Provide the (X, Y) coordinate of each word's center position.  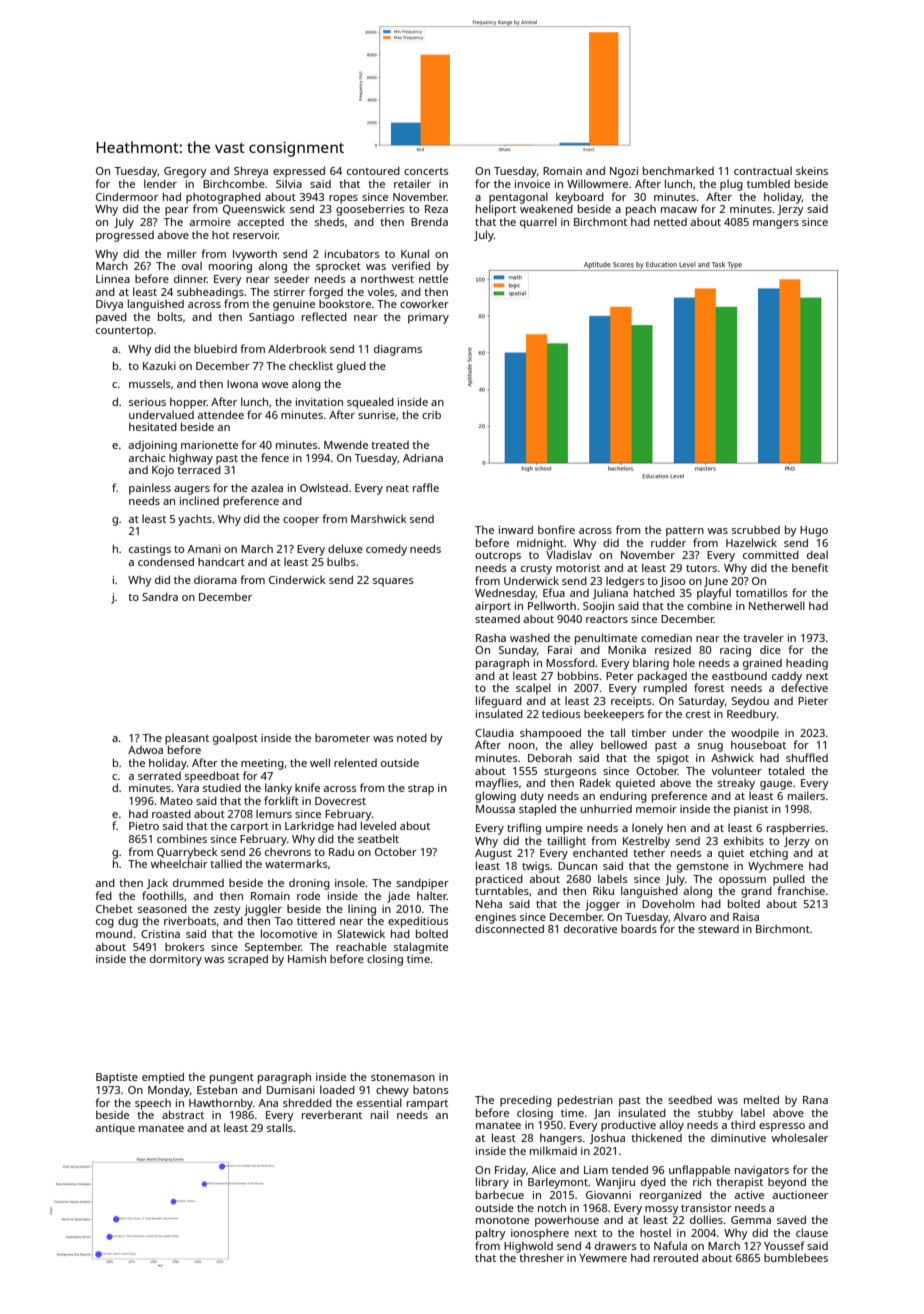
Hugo (814, 531)
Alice (544, 1169)
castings (150, 550)
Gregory (185, 172)
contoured (373, 171)
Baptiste (117, 1078)
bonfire (556, 529)
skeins (812, 170)
